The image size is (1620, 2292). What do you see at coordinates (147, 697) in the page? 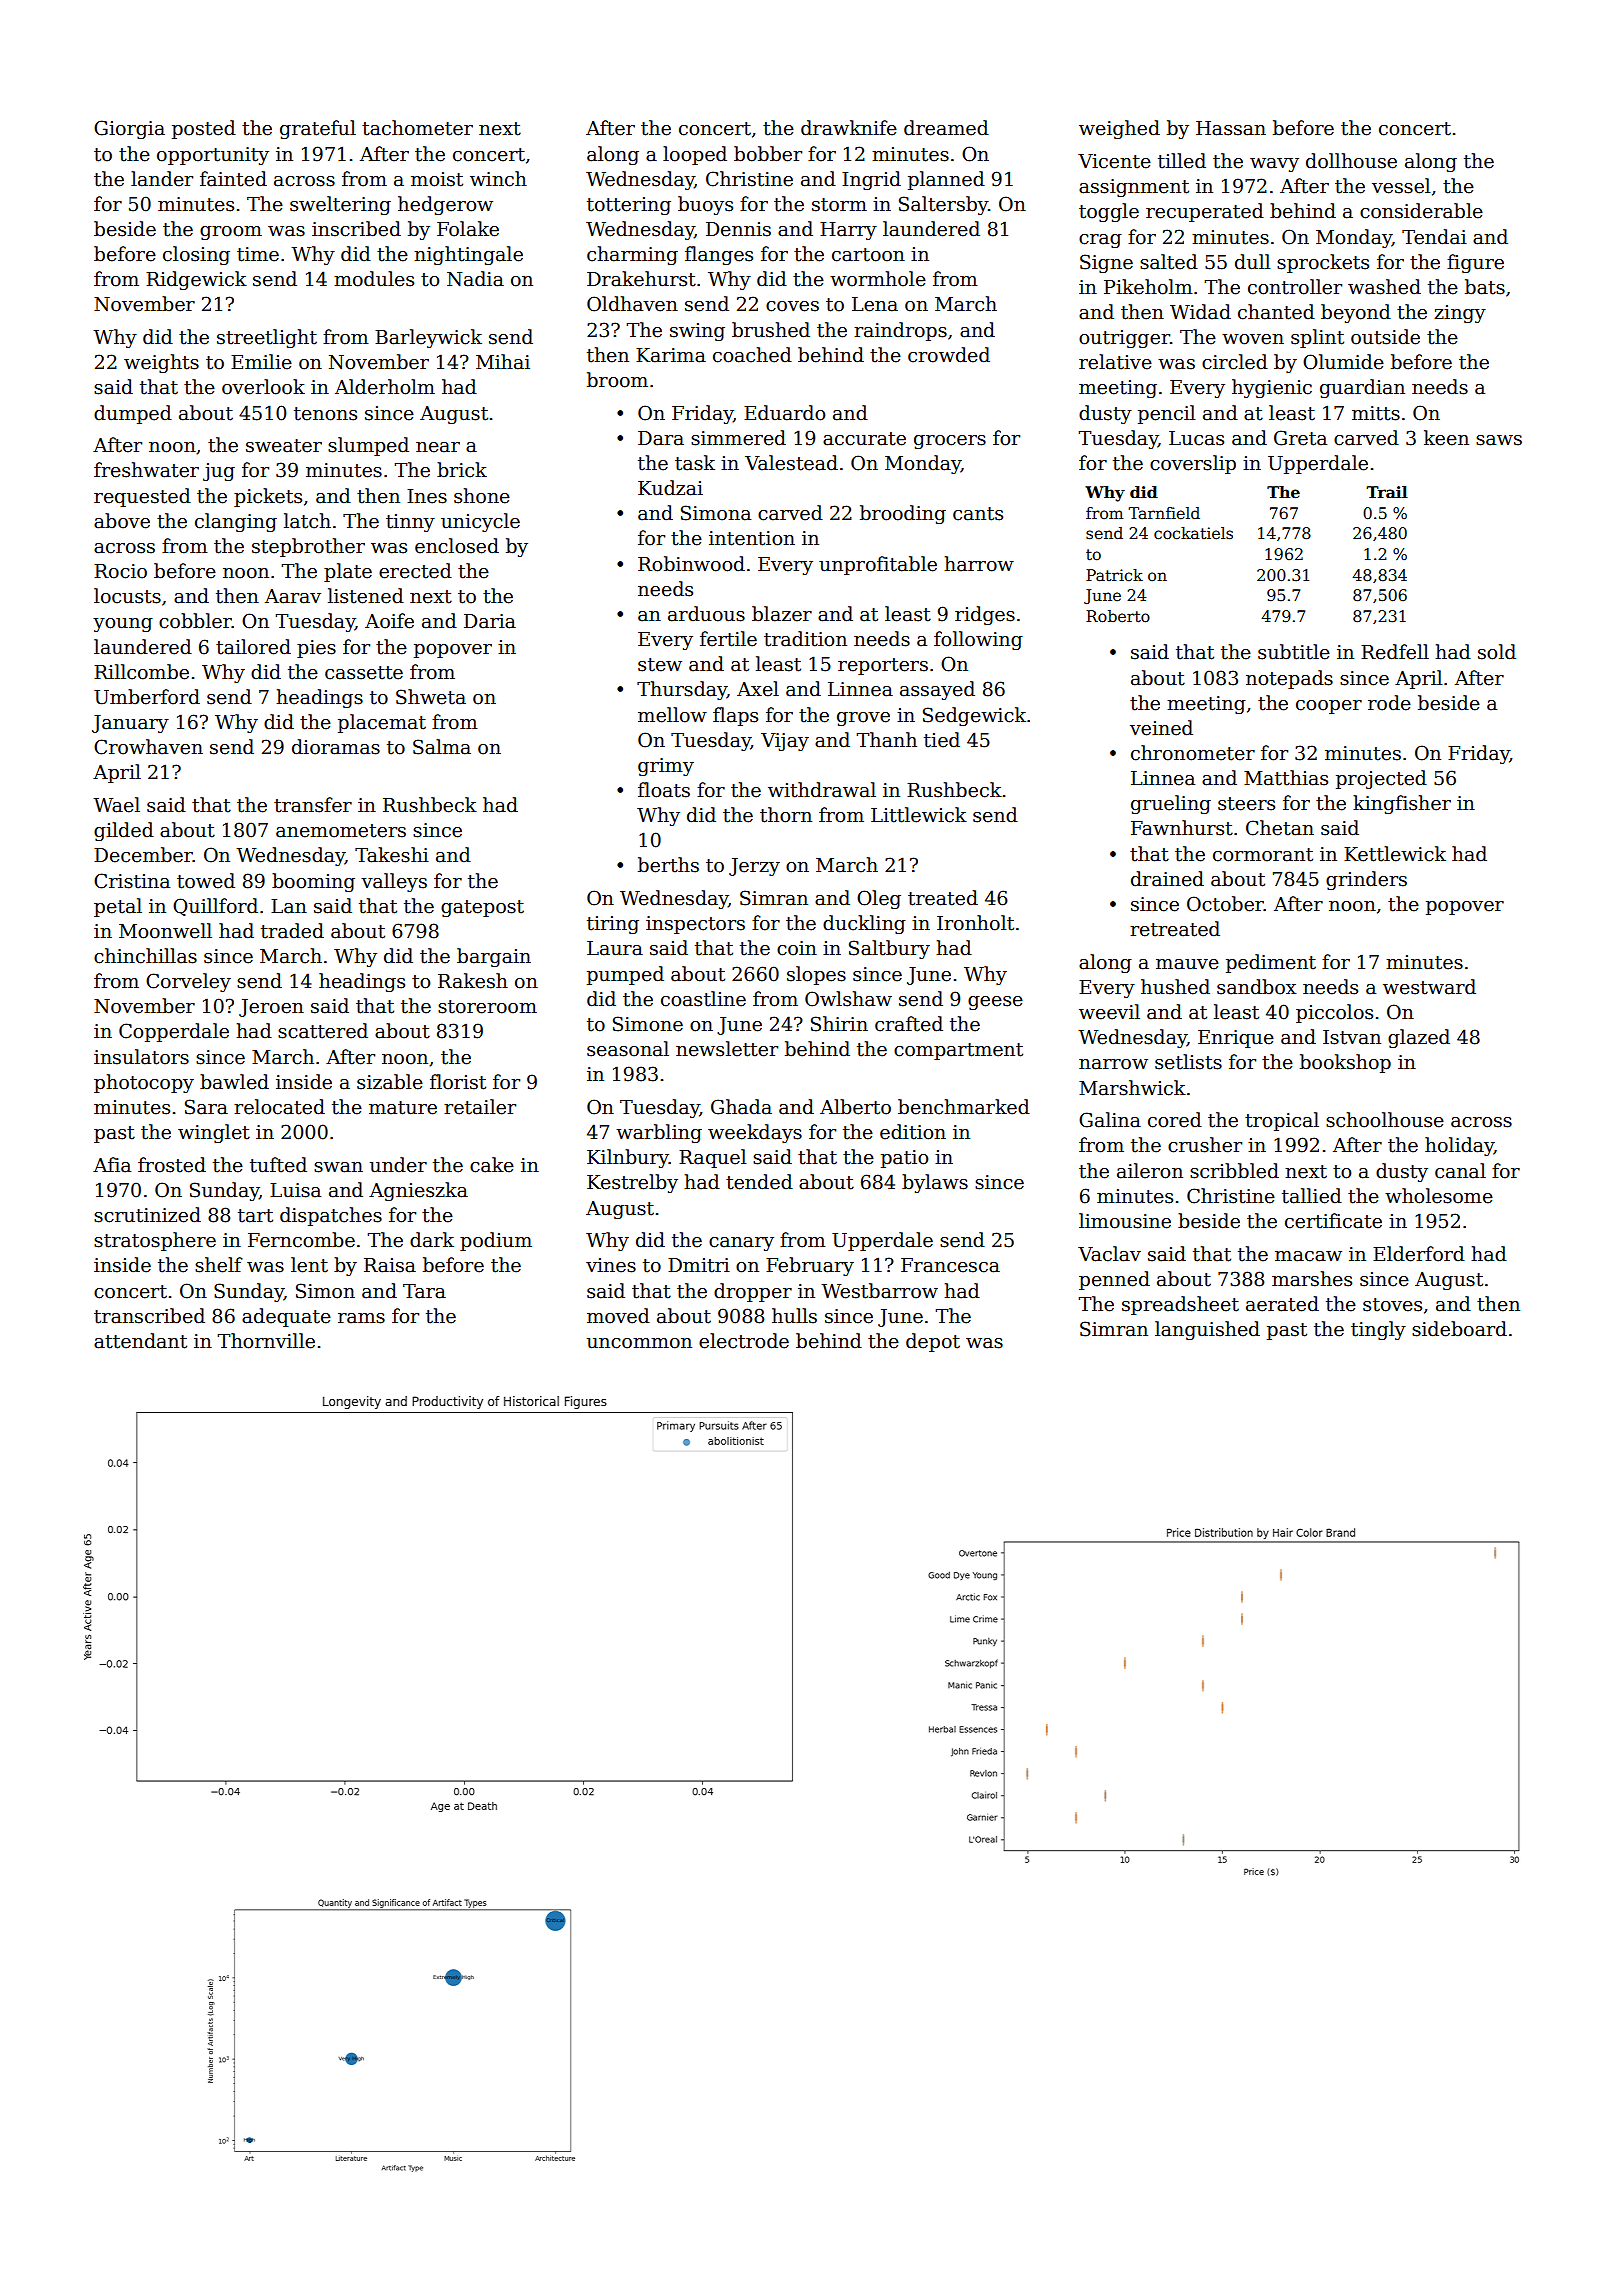
I see `Umberford` at bounding box center [147, 697].
